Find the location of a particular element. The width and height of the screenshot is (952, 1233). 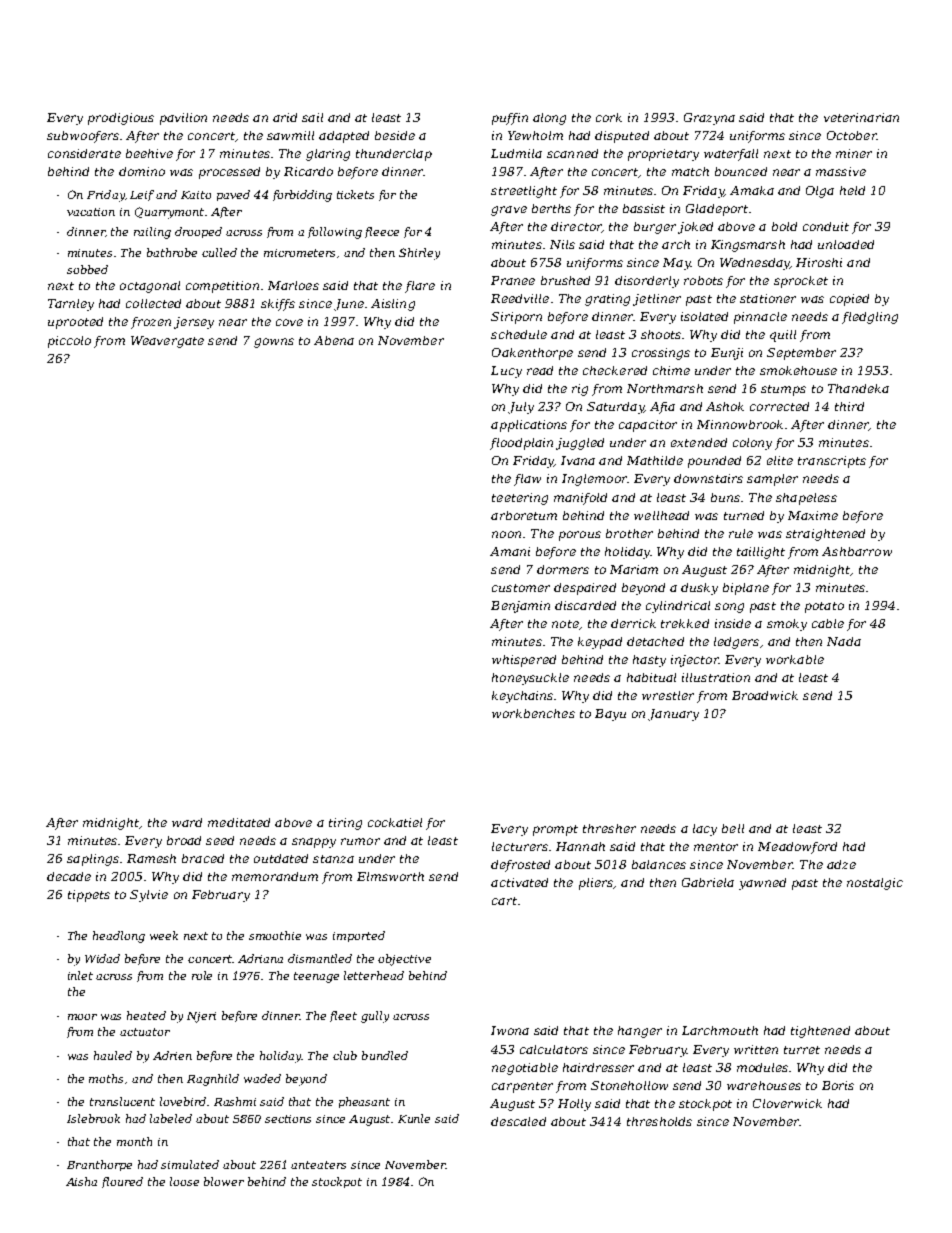

cart is located at coordinates (504, 901).
